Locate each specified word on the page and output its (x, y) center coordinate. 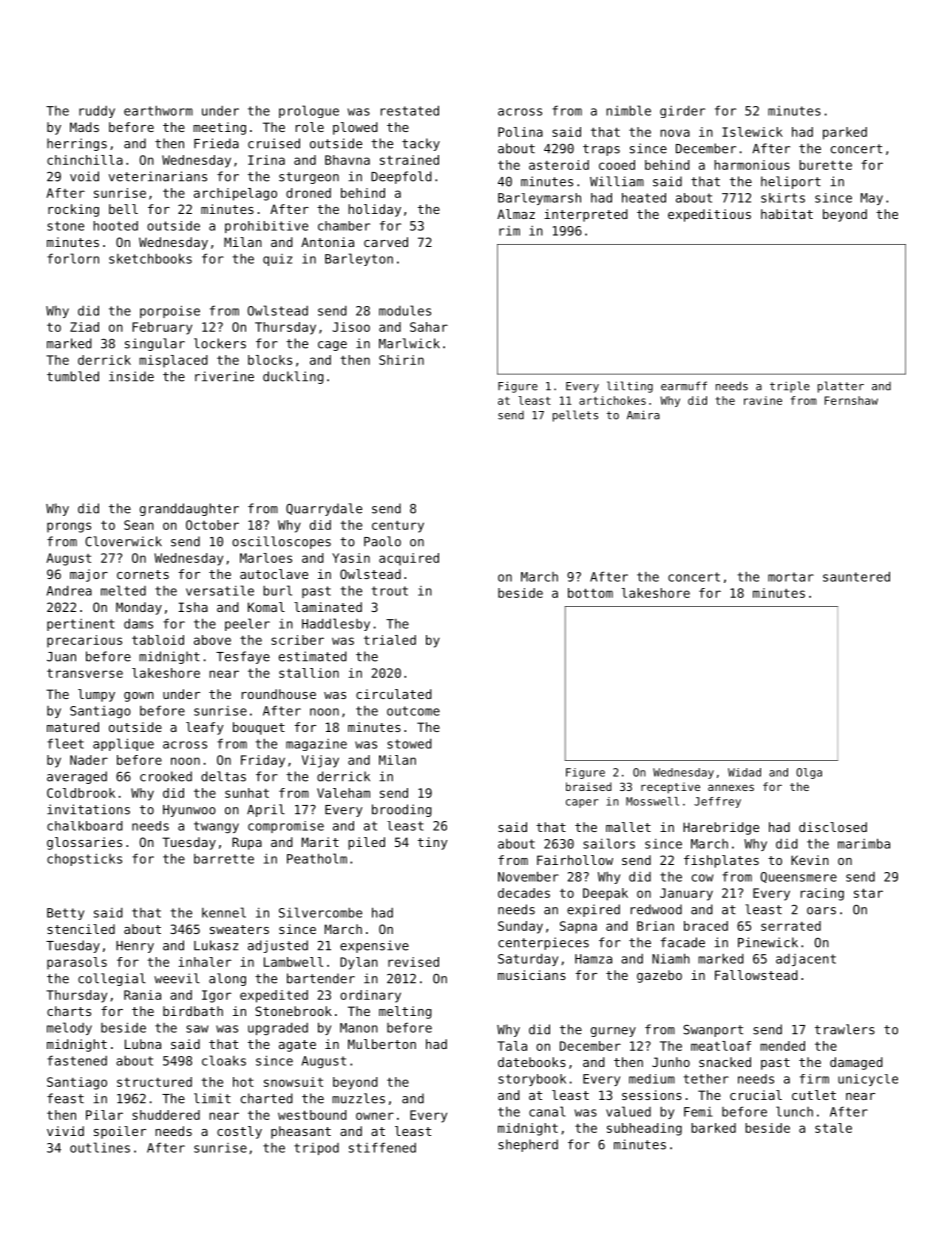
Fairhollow (575, 860)
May (872, 199)
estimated (313, 656)
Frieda (216, 143)
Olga (809, 773)
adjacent (806, 960)
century (398, 527)
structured (154, 1082)
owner (375, 1116)
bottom (590, 593)
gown (139, 697)
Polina (520, 132)
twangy (216, 827)
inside (131, 376)
